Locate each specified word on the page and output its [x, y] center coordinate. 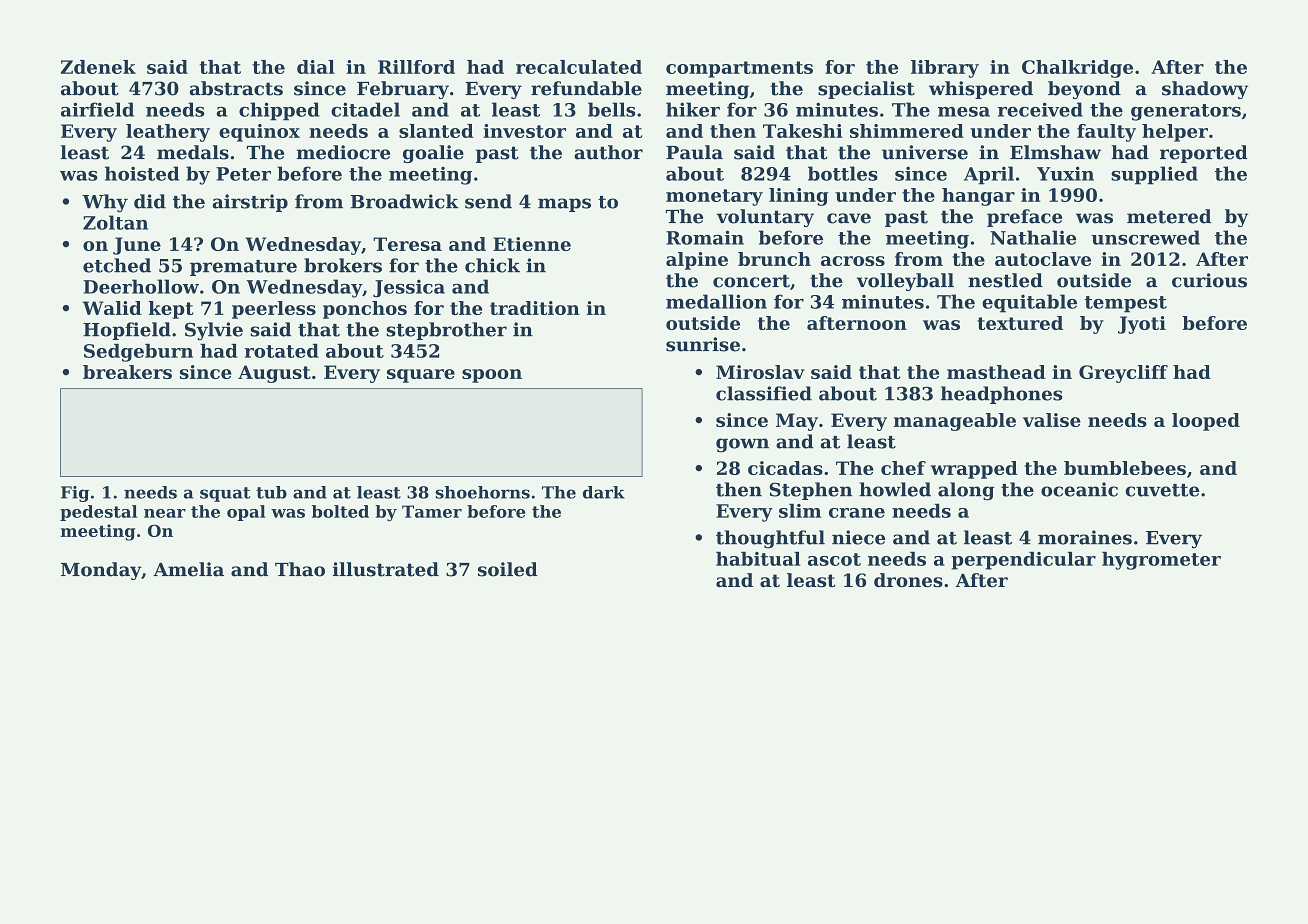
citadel [365, 109]
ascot [834, 559]
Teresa [407, 244]
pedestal [98, 513]
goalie [433, 154]
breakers [127, 372]
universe [925, 152]
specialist [866, 90]
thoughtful [770, 539]
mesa [964, 112]
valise [1052, 420]
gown [742, 445]
